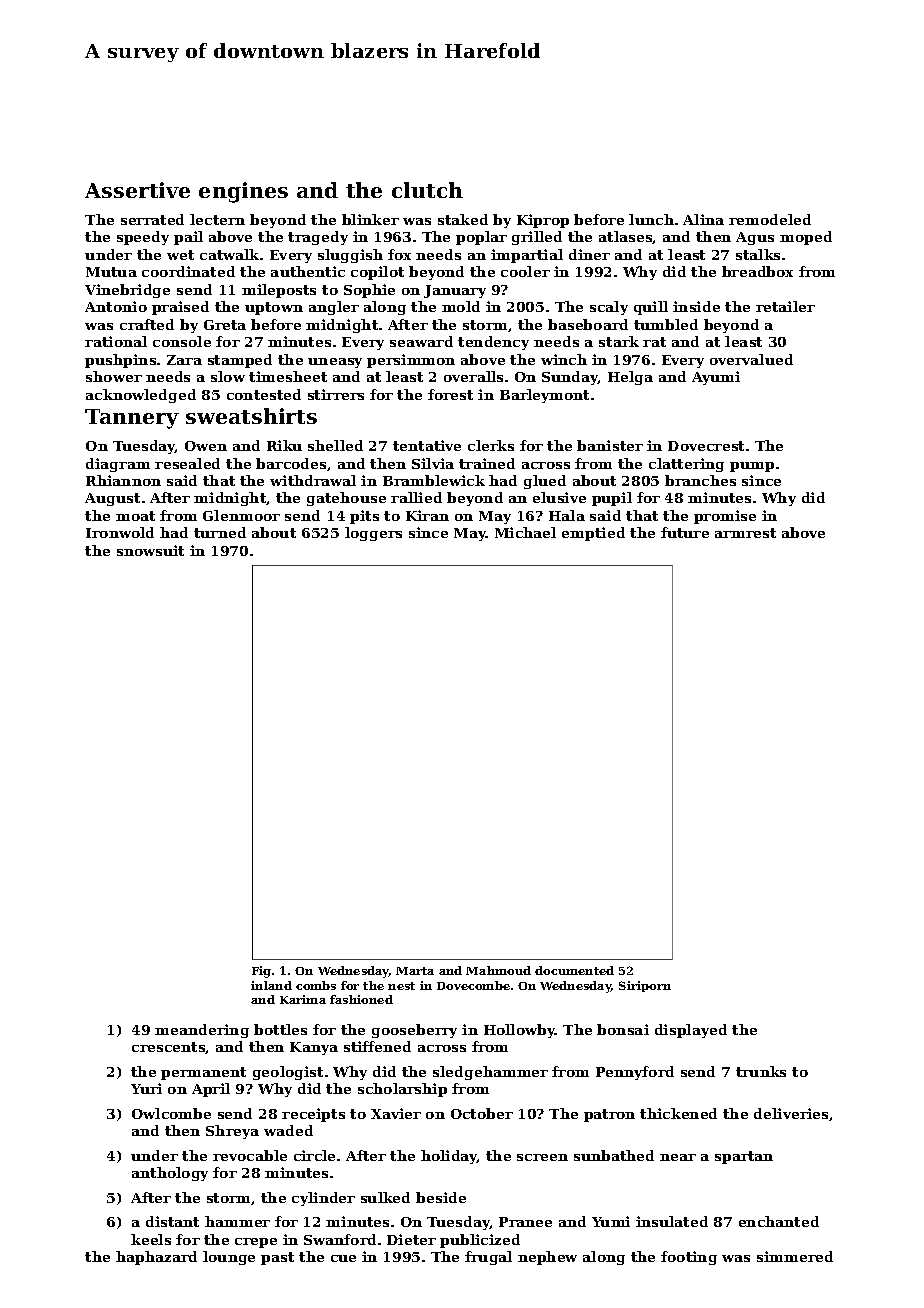 Image resolution: width=924 pixels, height=1308 pixels. What do you see at coordinates (488, 1258) in the image?
I see `frugal` at bounding box center [488, 1258].
